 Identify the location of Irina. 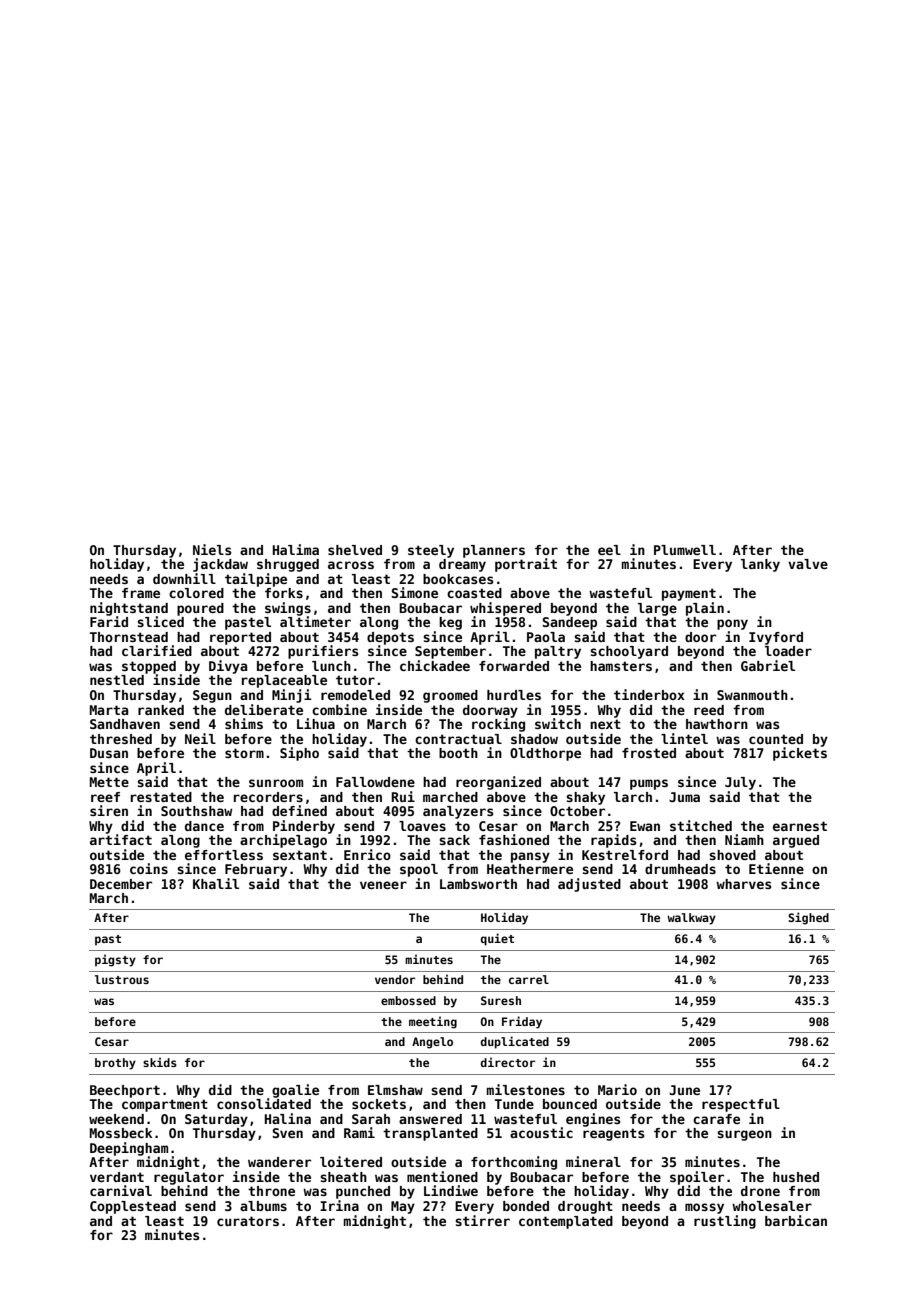
(339, 1205).
